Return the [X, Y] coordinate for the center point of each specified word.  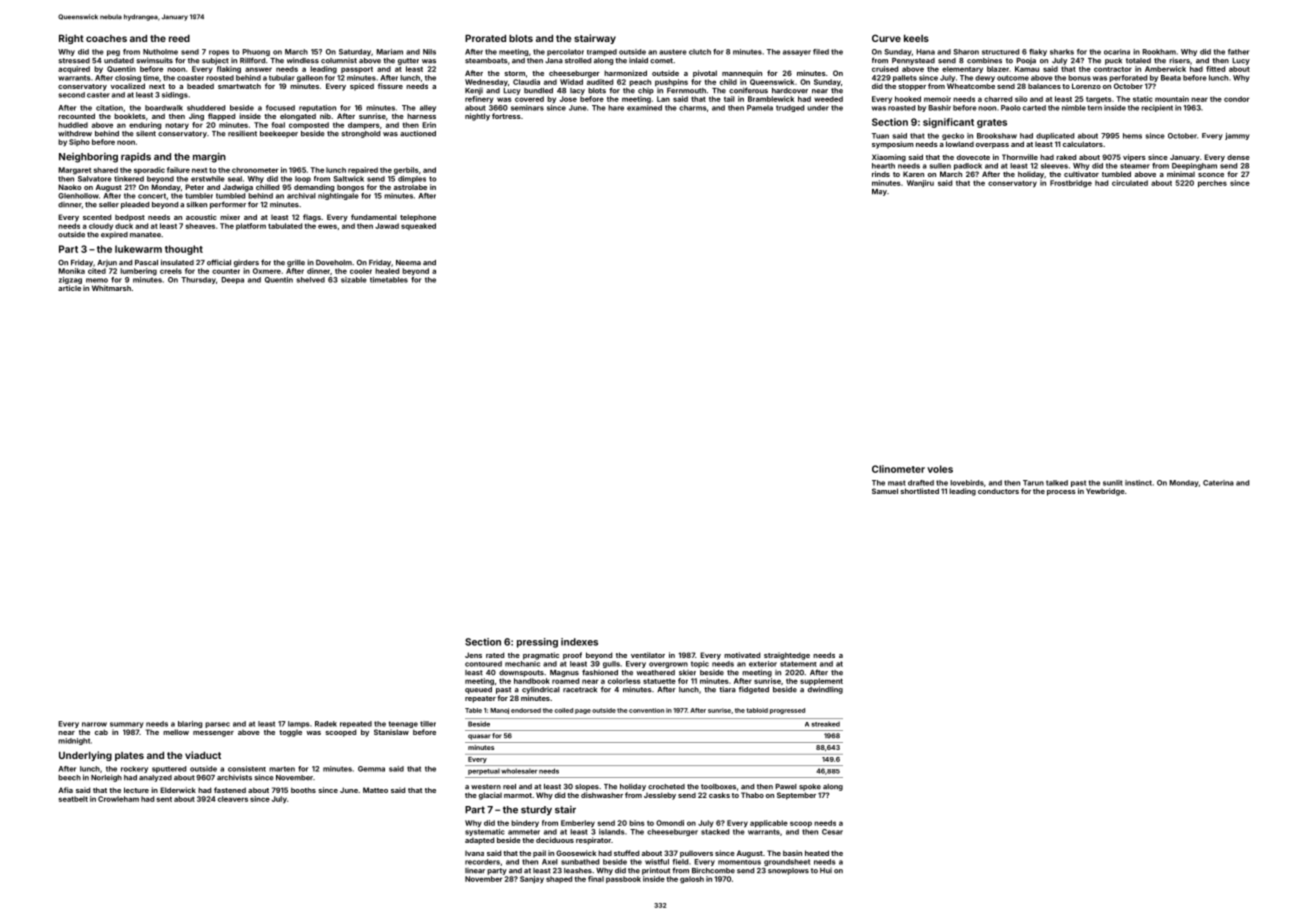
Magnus [564, 673]
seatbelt [73, 799]
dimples [412, 179]
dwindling [825, 690]
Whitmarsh [111, 288]
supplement [821, 682]
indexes [579, 642]
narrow [94, 724]
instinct [1138, 483]
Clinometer [898, 469]
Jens [473, 655]
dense [1238, 157]
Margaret [74, 171]
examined [644, 108]
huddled [73, 125]
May [879, 192]
